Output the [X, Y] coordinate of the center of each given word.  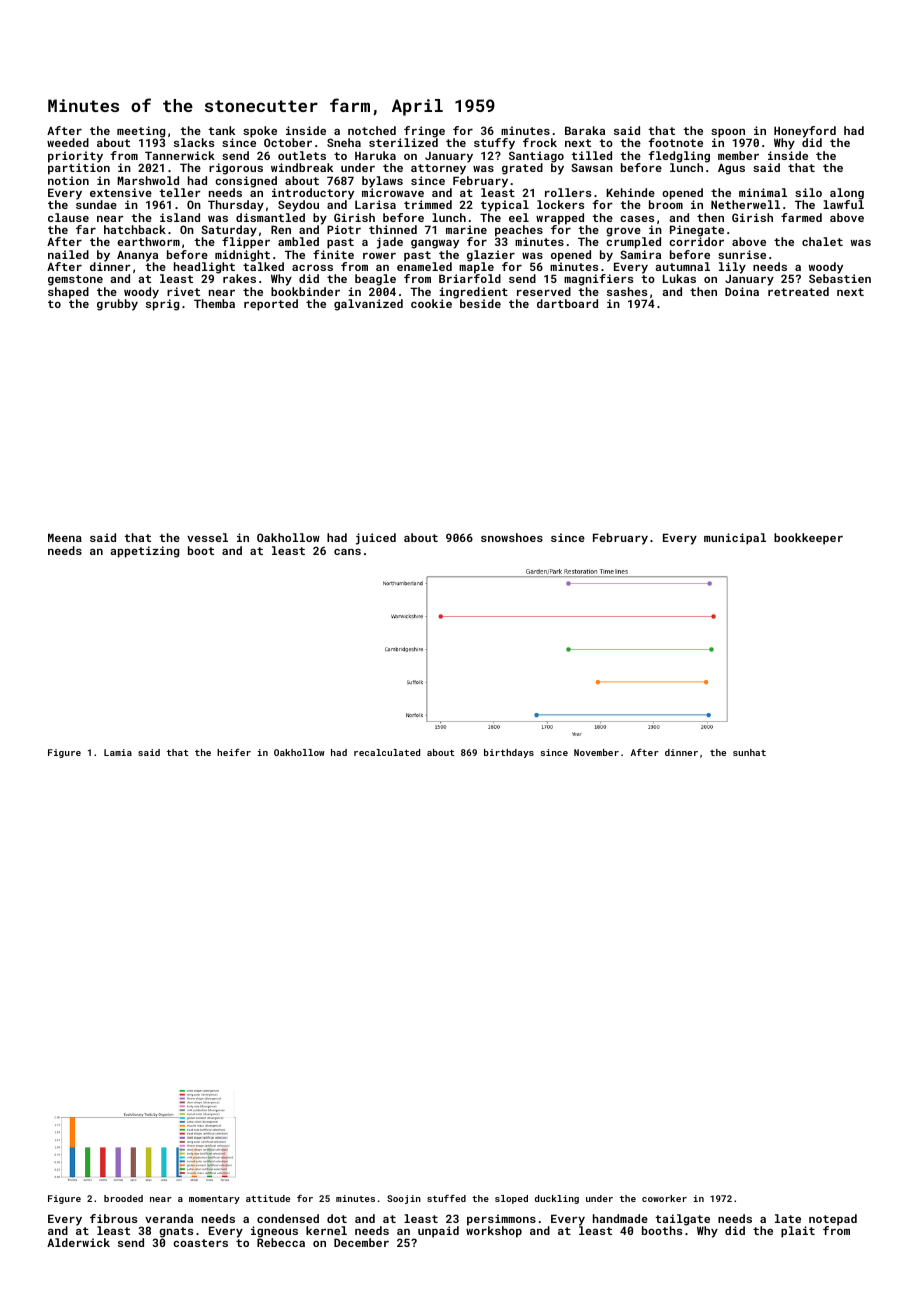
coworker [664, 1198]
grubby [117, 305]
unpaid [438, 1232]
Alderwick [78, 1242]
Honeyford [806, 132]
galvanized [368, 305]
